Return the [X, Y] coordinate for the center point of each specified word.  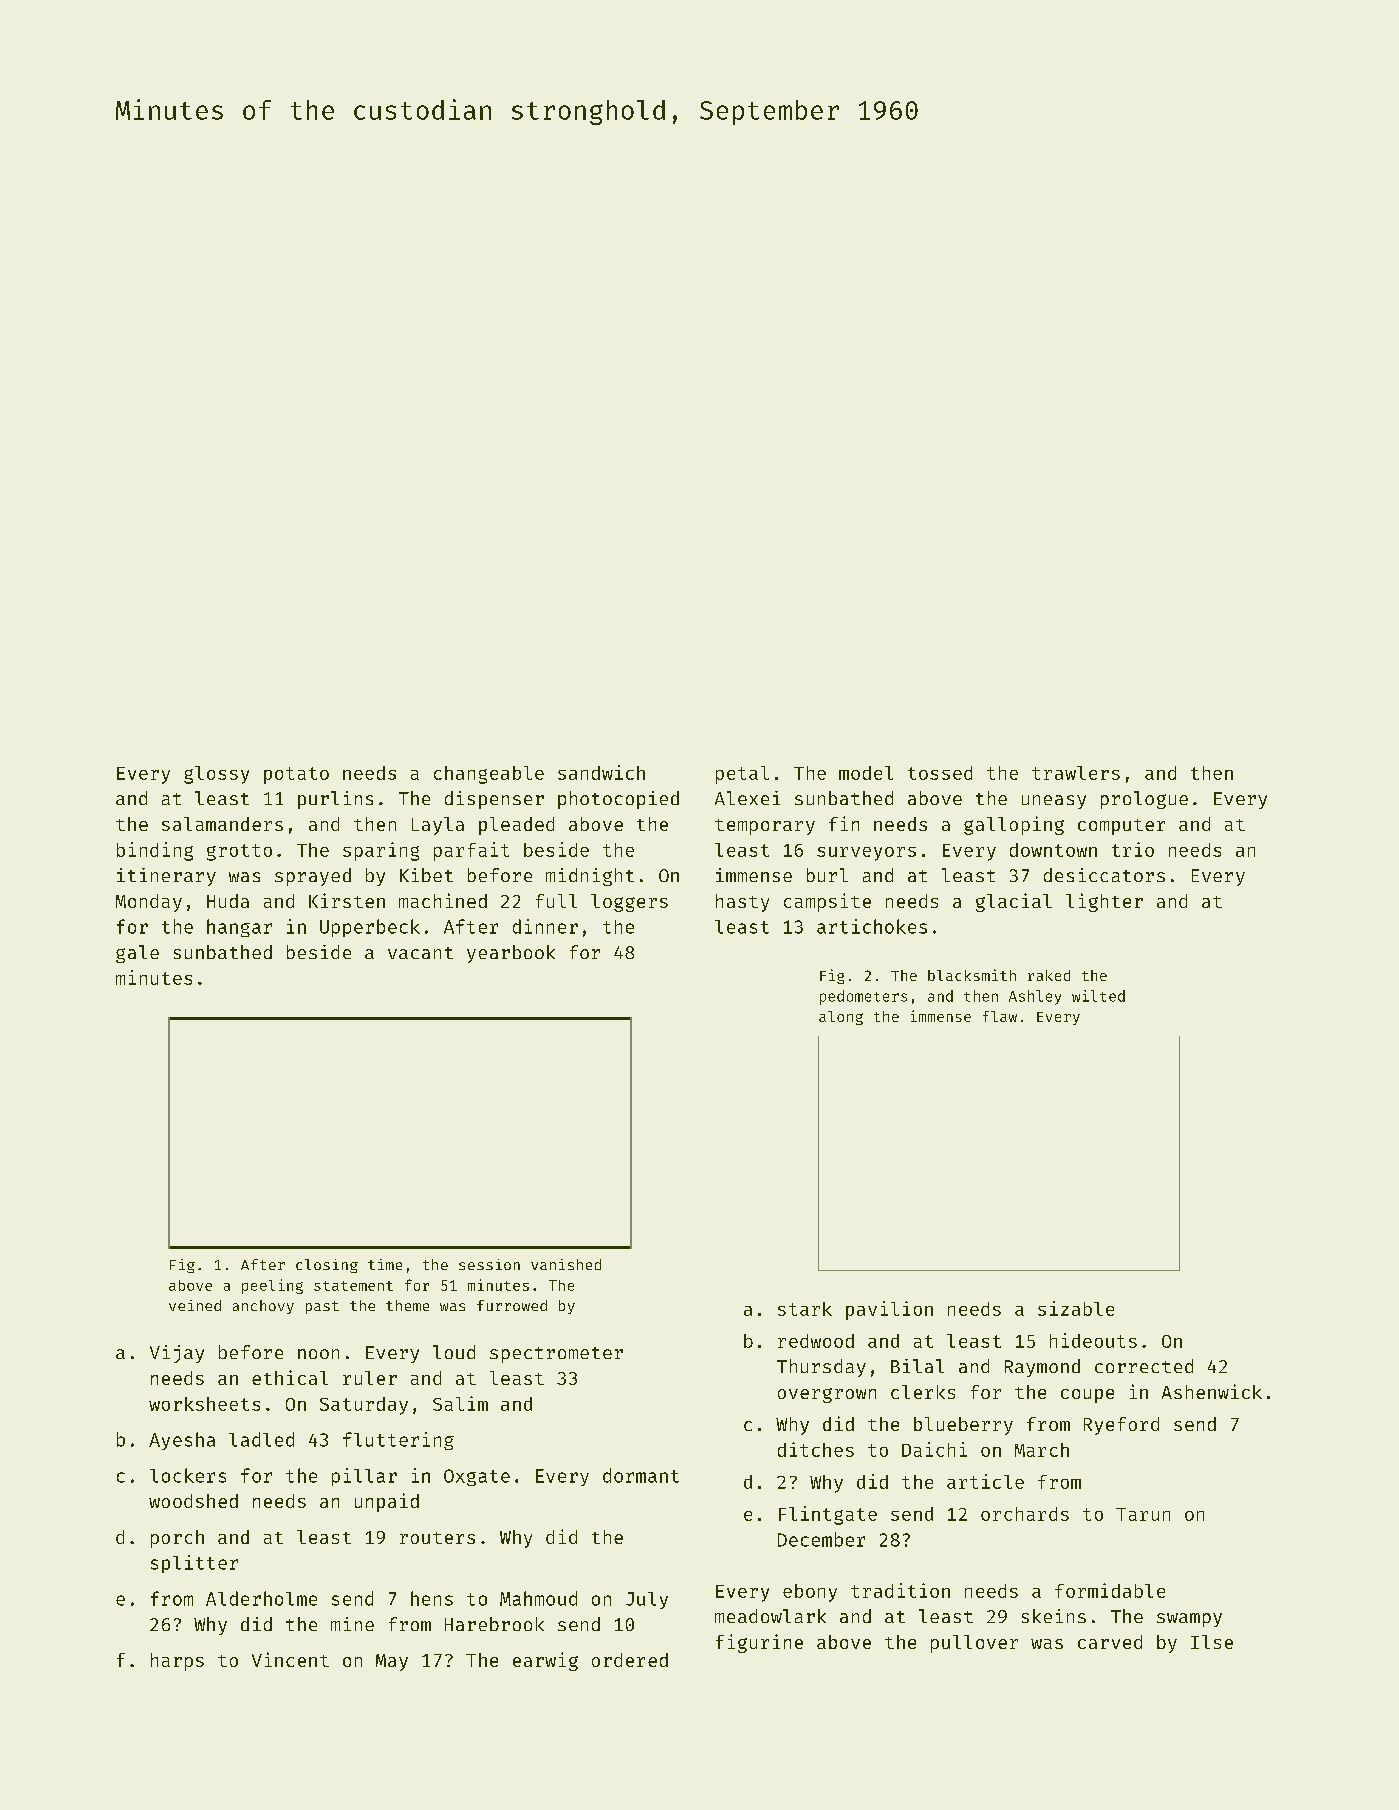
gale [137, 954]
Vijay [177, 1354]
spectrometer [556, 1355]
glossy [216, 775]
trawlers [1076, 773]
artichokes [872, 926]
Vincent [290, 1659]
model [866, 773]
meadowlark [770, 1616]
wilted [1098, 996]
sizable [1076, 1308]
